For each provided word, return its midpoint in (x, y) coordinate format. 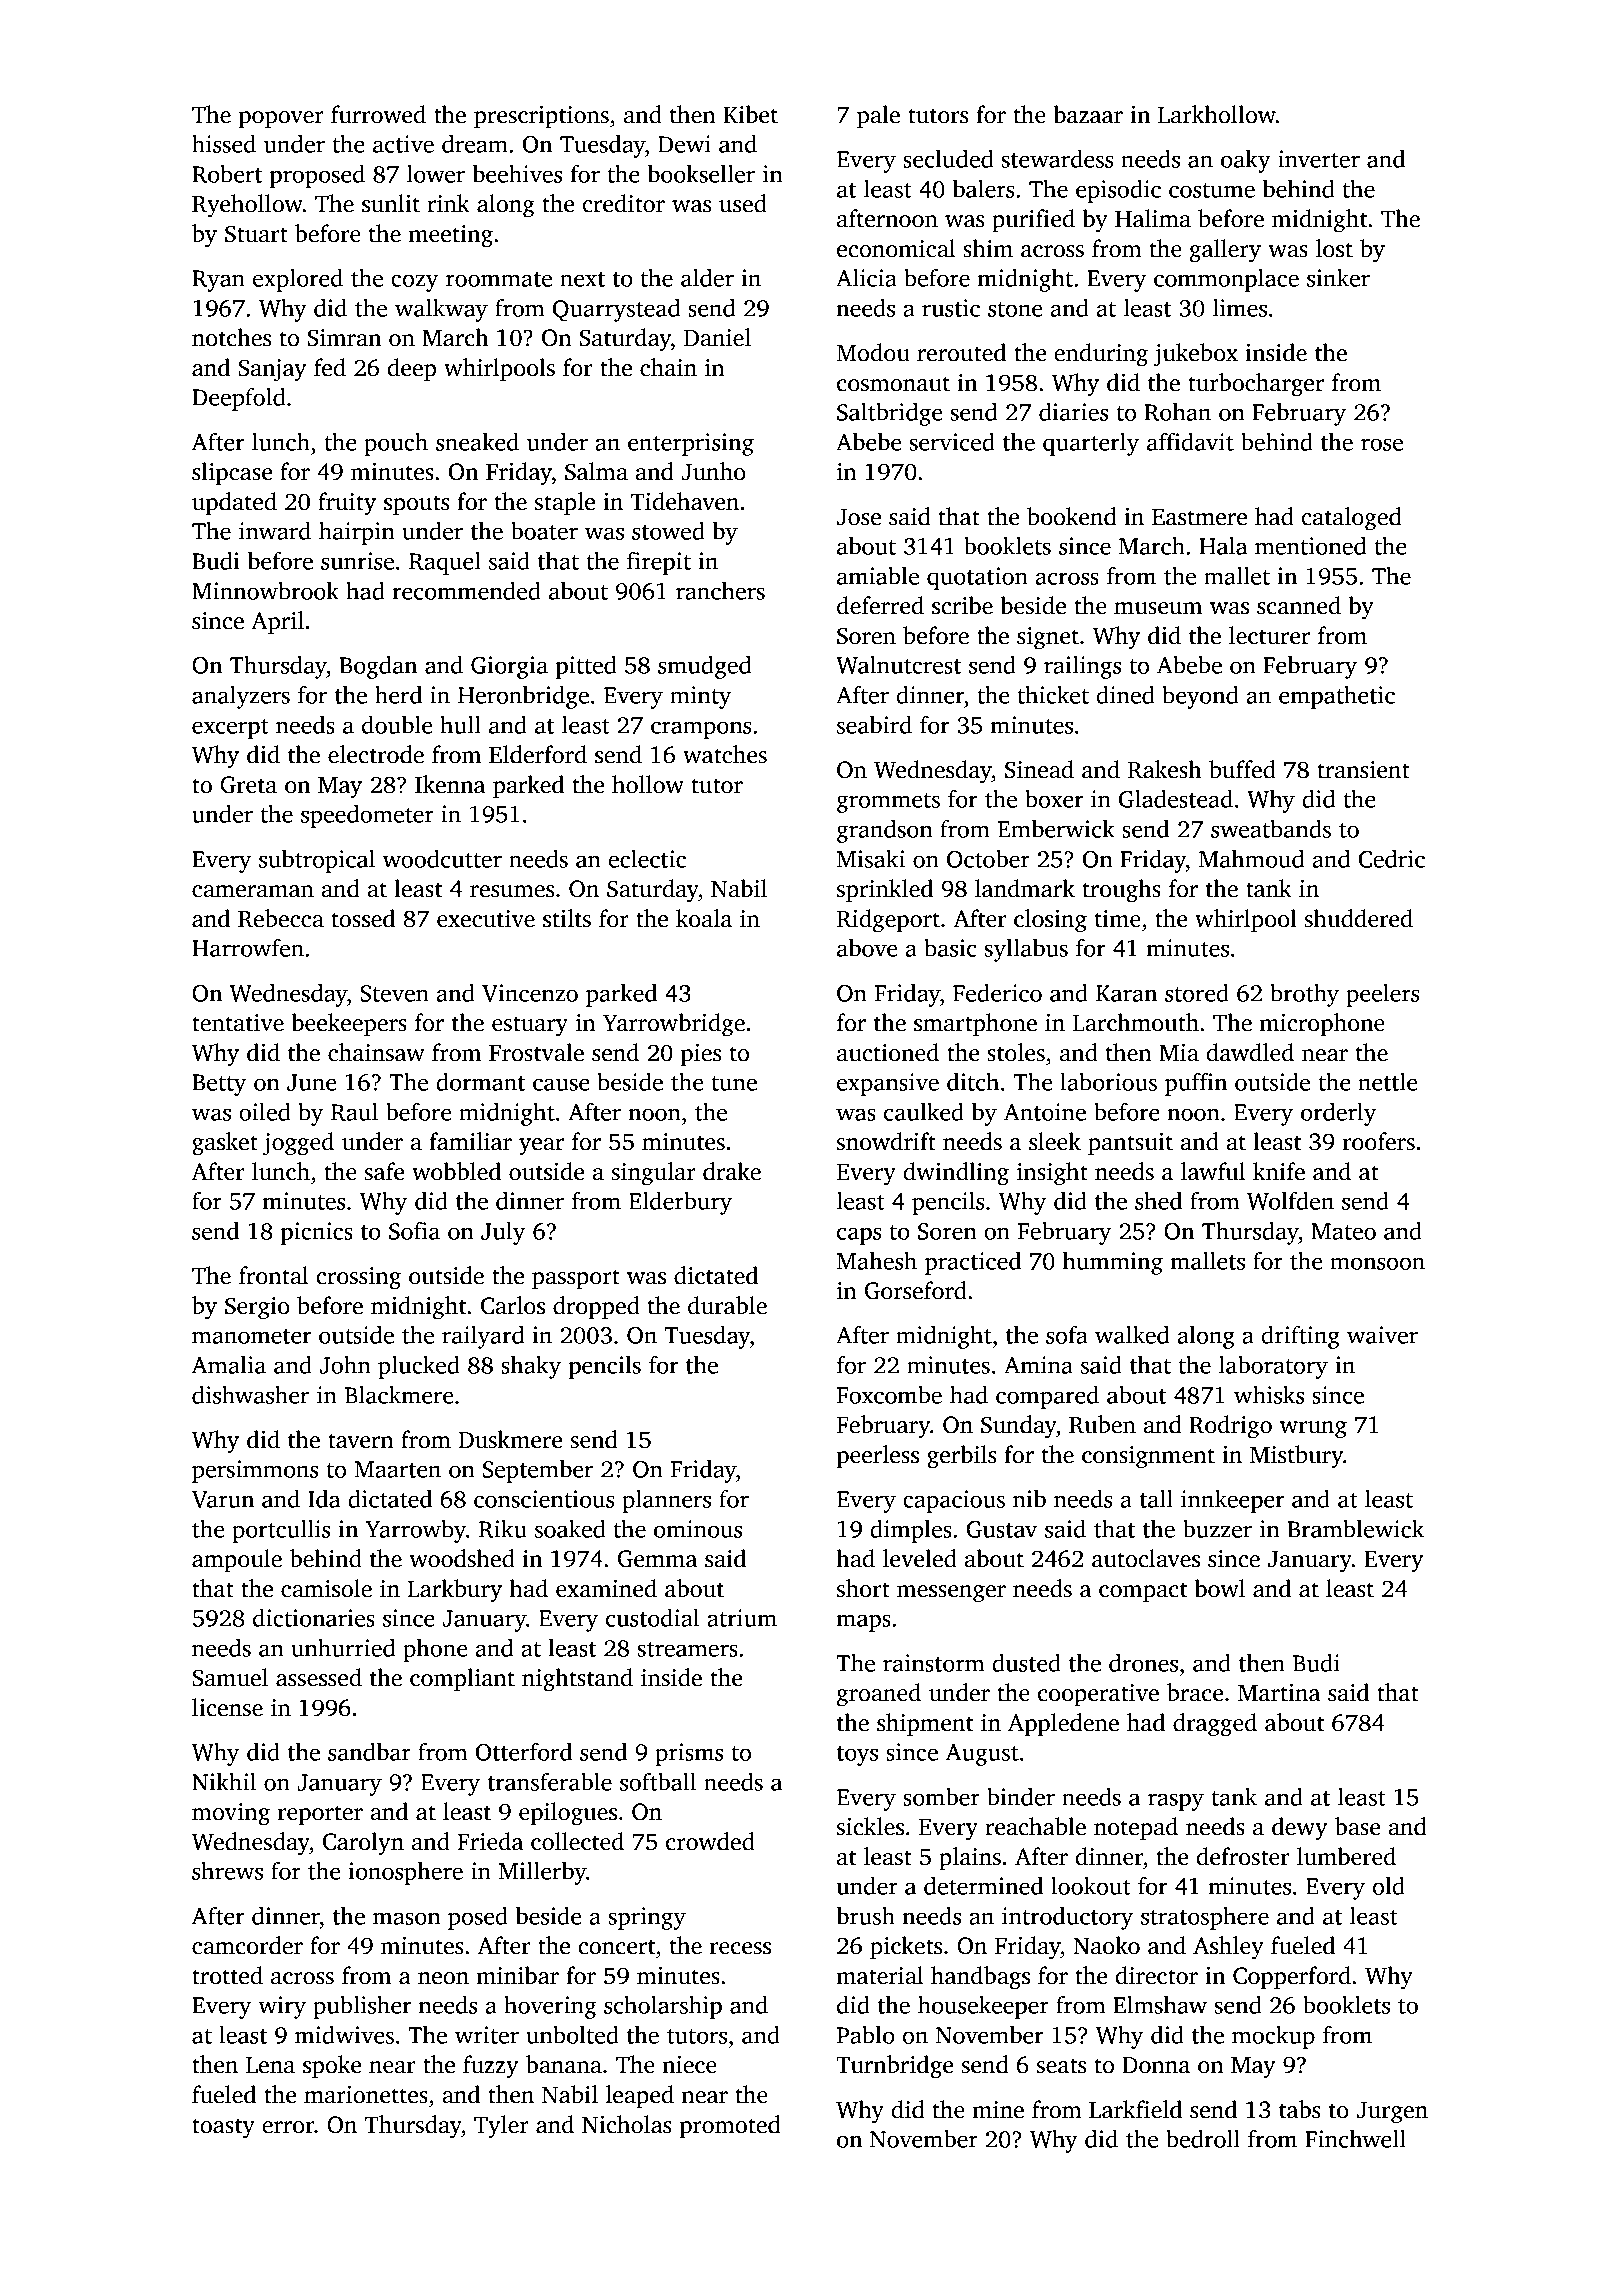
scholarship (663, 2007)
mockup (1273, 2037)
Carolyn (363, 1844)
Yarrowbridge (674, 1025)
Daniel (717, 337)
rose (1382, 444)
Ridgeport (888, 921)
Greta (248, 785)
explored (298, 280)
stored (1197, 993)
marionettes (366, 2095)
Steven (394, 993)
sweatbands (1271, 829)
